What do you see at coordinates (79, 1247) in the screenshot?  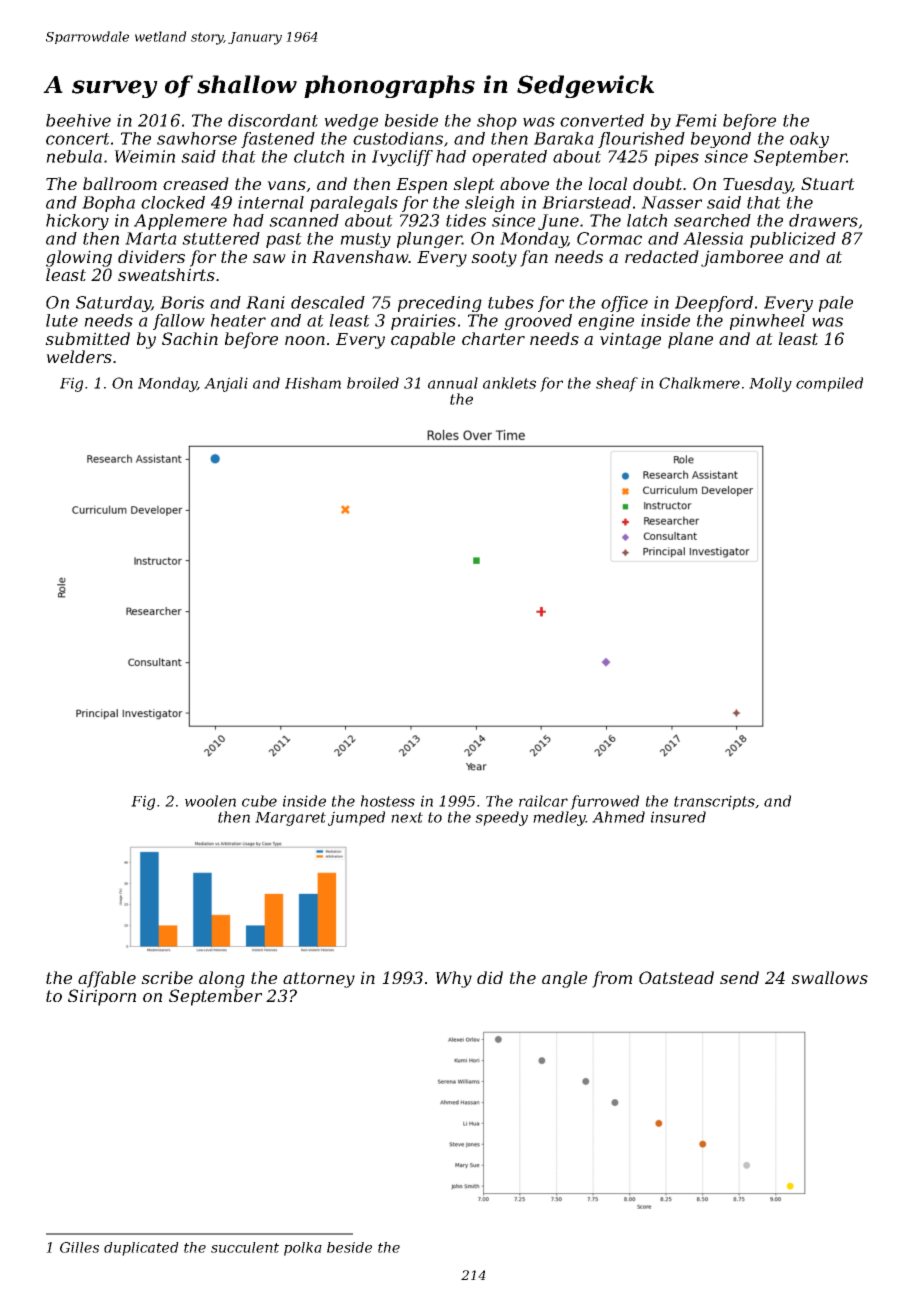 I see `Gilles` at bounding box center [79, 1247].
